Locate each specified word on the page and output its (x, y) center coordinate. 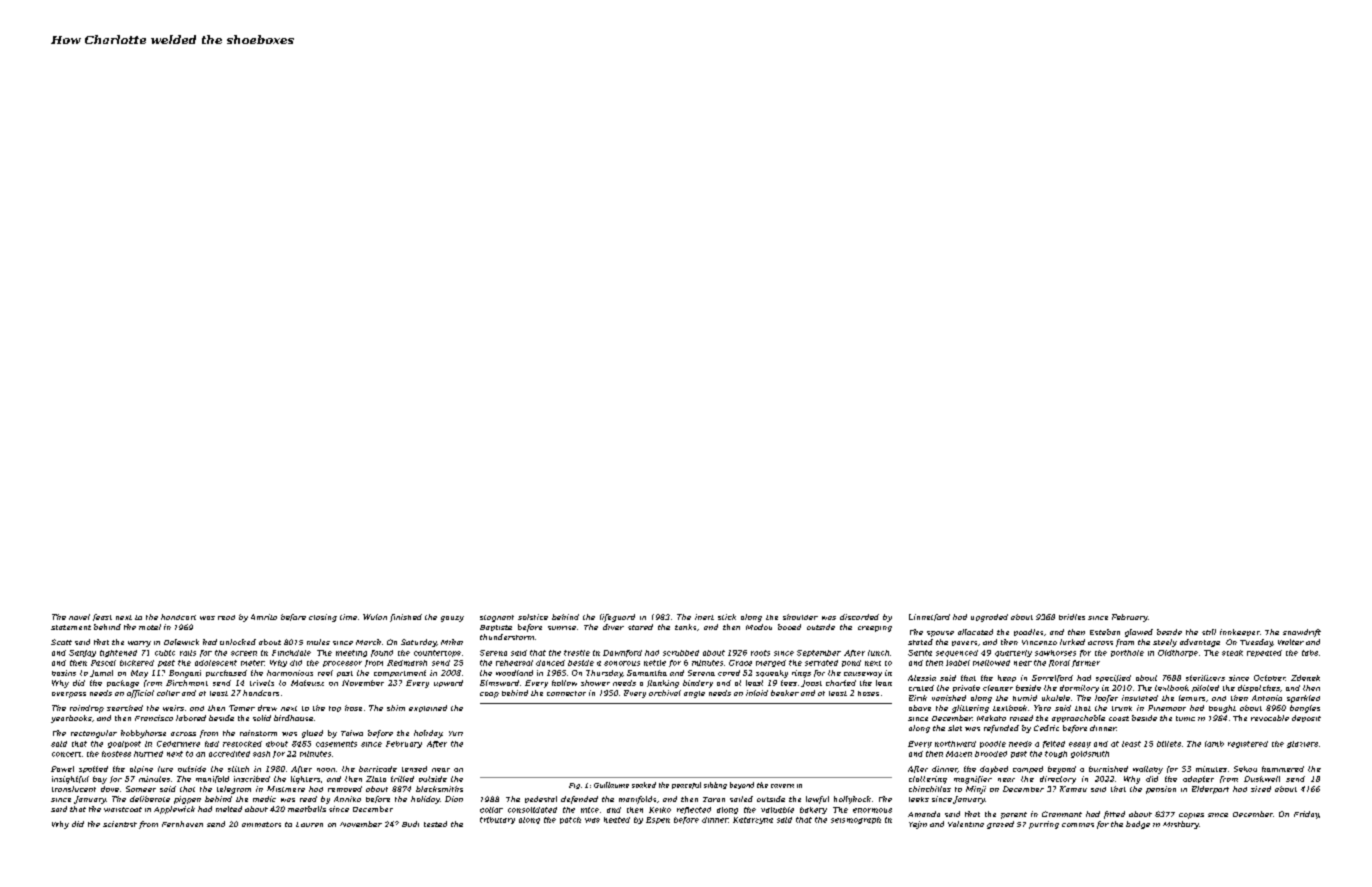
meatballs (307, 809)
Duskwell (1262, 779)
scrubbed (681, 653)
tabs (1310, 653)
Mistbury (1181, 825)
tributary (497, 820)
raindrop (87, 709)
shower (595, 683)
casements (336, 744)
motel (150, 627)
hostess (116, 754)
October (1270, 678)
